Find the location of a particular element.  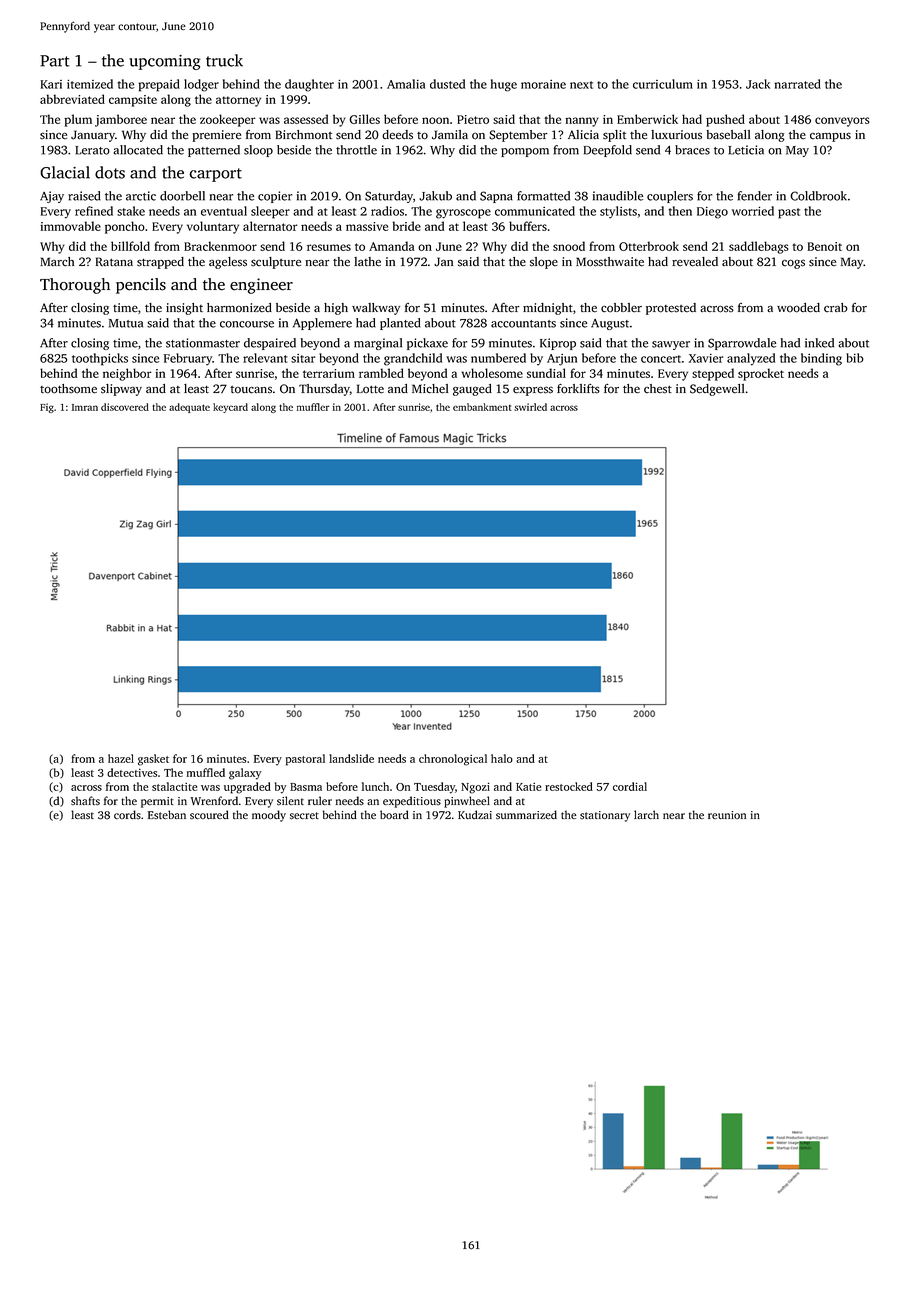

chronological is located at coordinates (453, 760).
